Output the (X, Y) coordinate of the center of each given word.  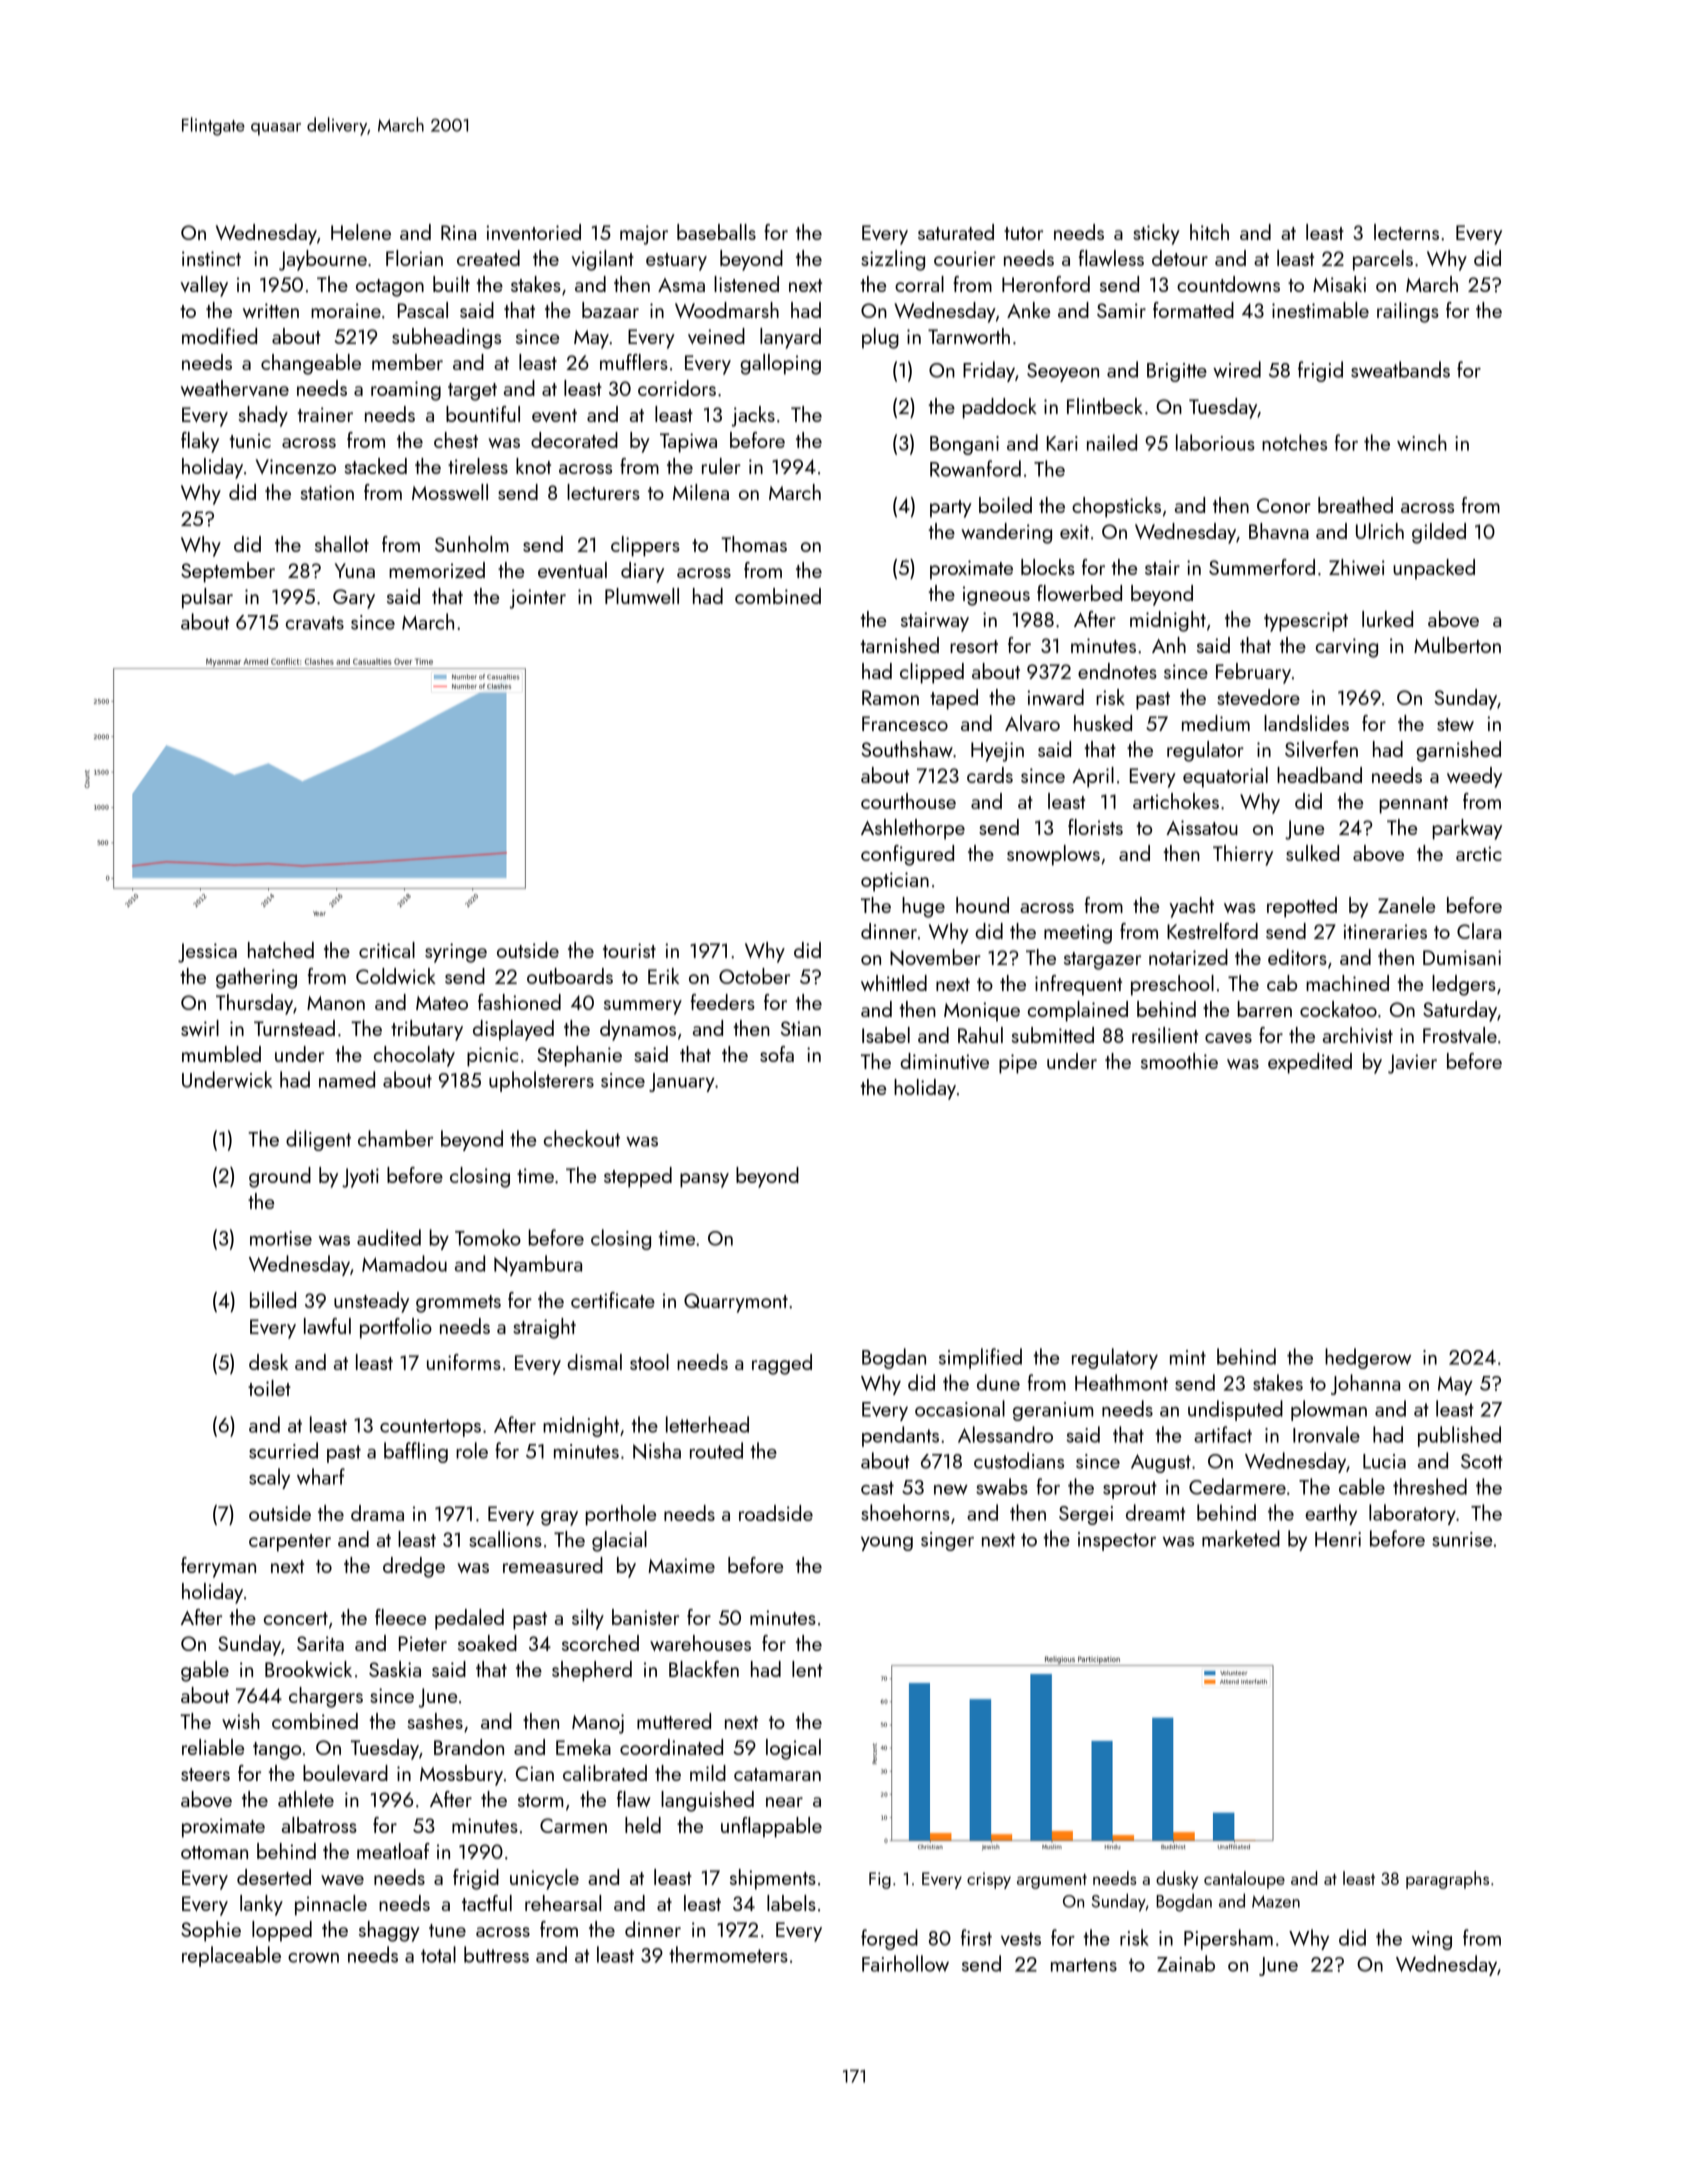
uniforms (464, 1362)
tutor (1023, 233)
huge (923, 907)
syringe (456, 953)
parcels (1383, 260)
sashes (435, 1721)
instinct (211, 258)
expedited (1310, 1063)
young (887, 1543)
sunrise (1462, 1539)
